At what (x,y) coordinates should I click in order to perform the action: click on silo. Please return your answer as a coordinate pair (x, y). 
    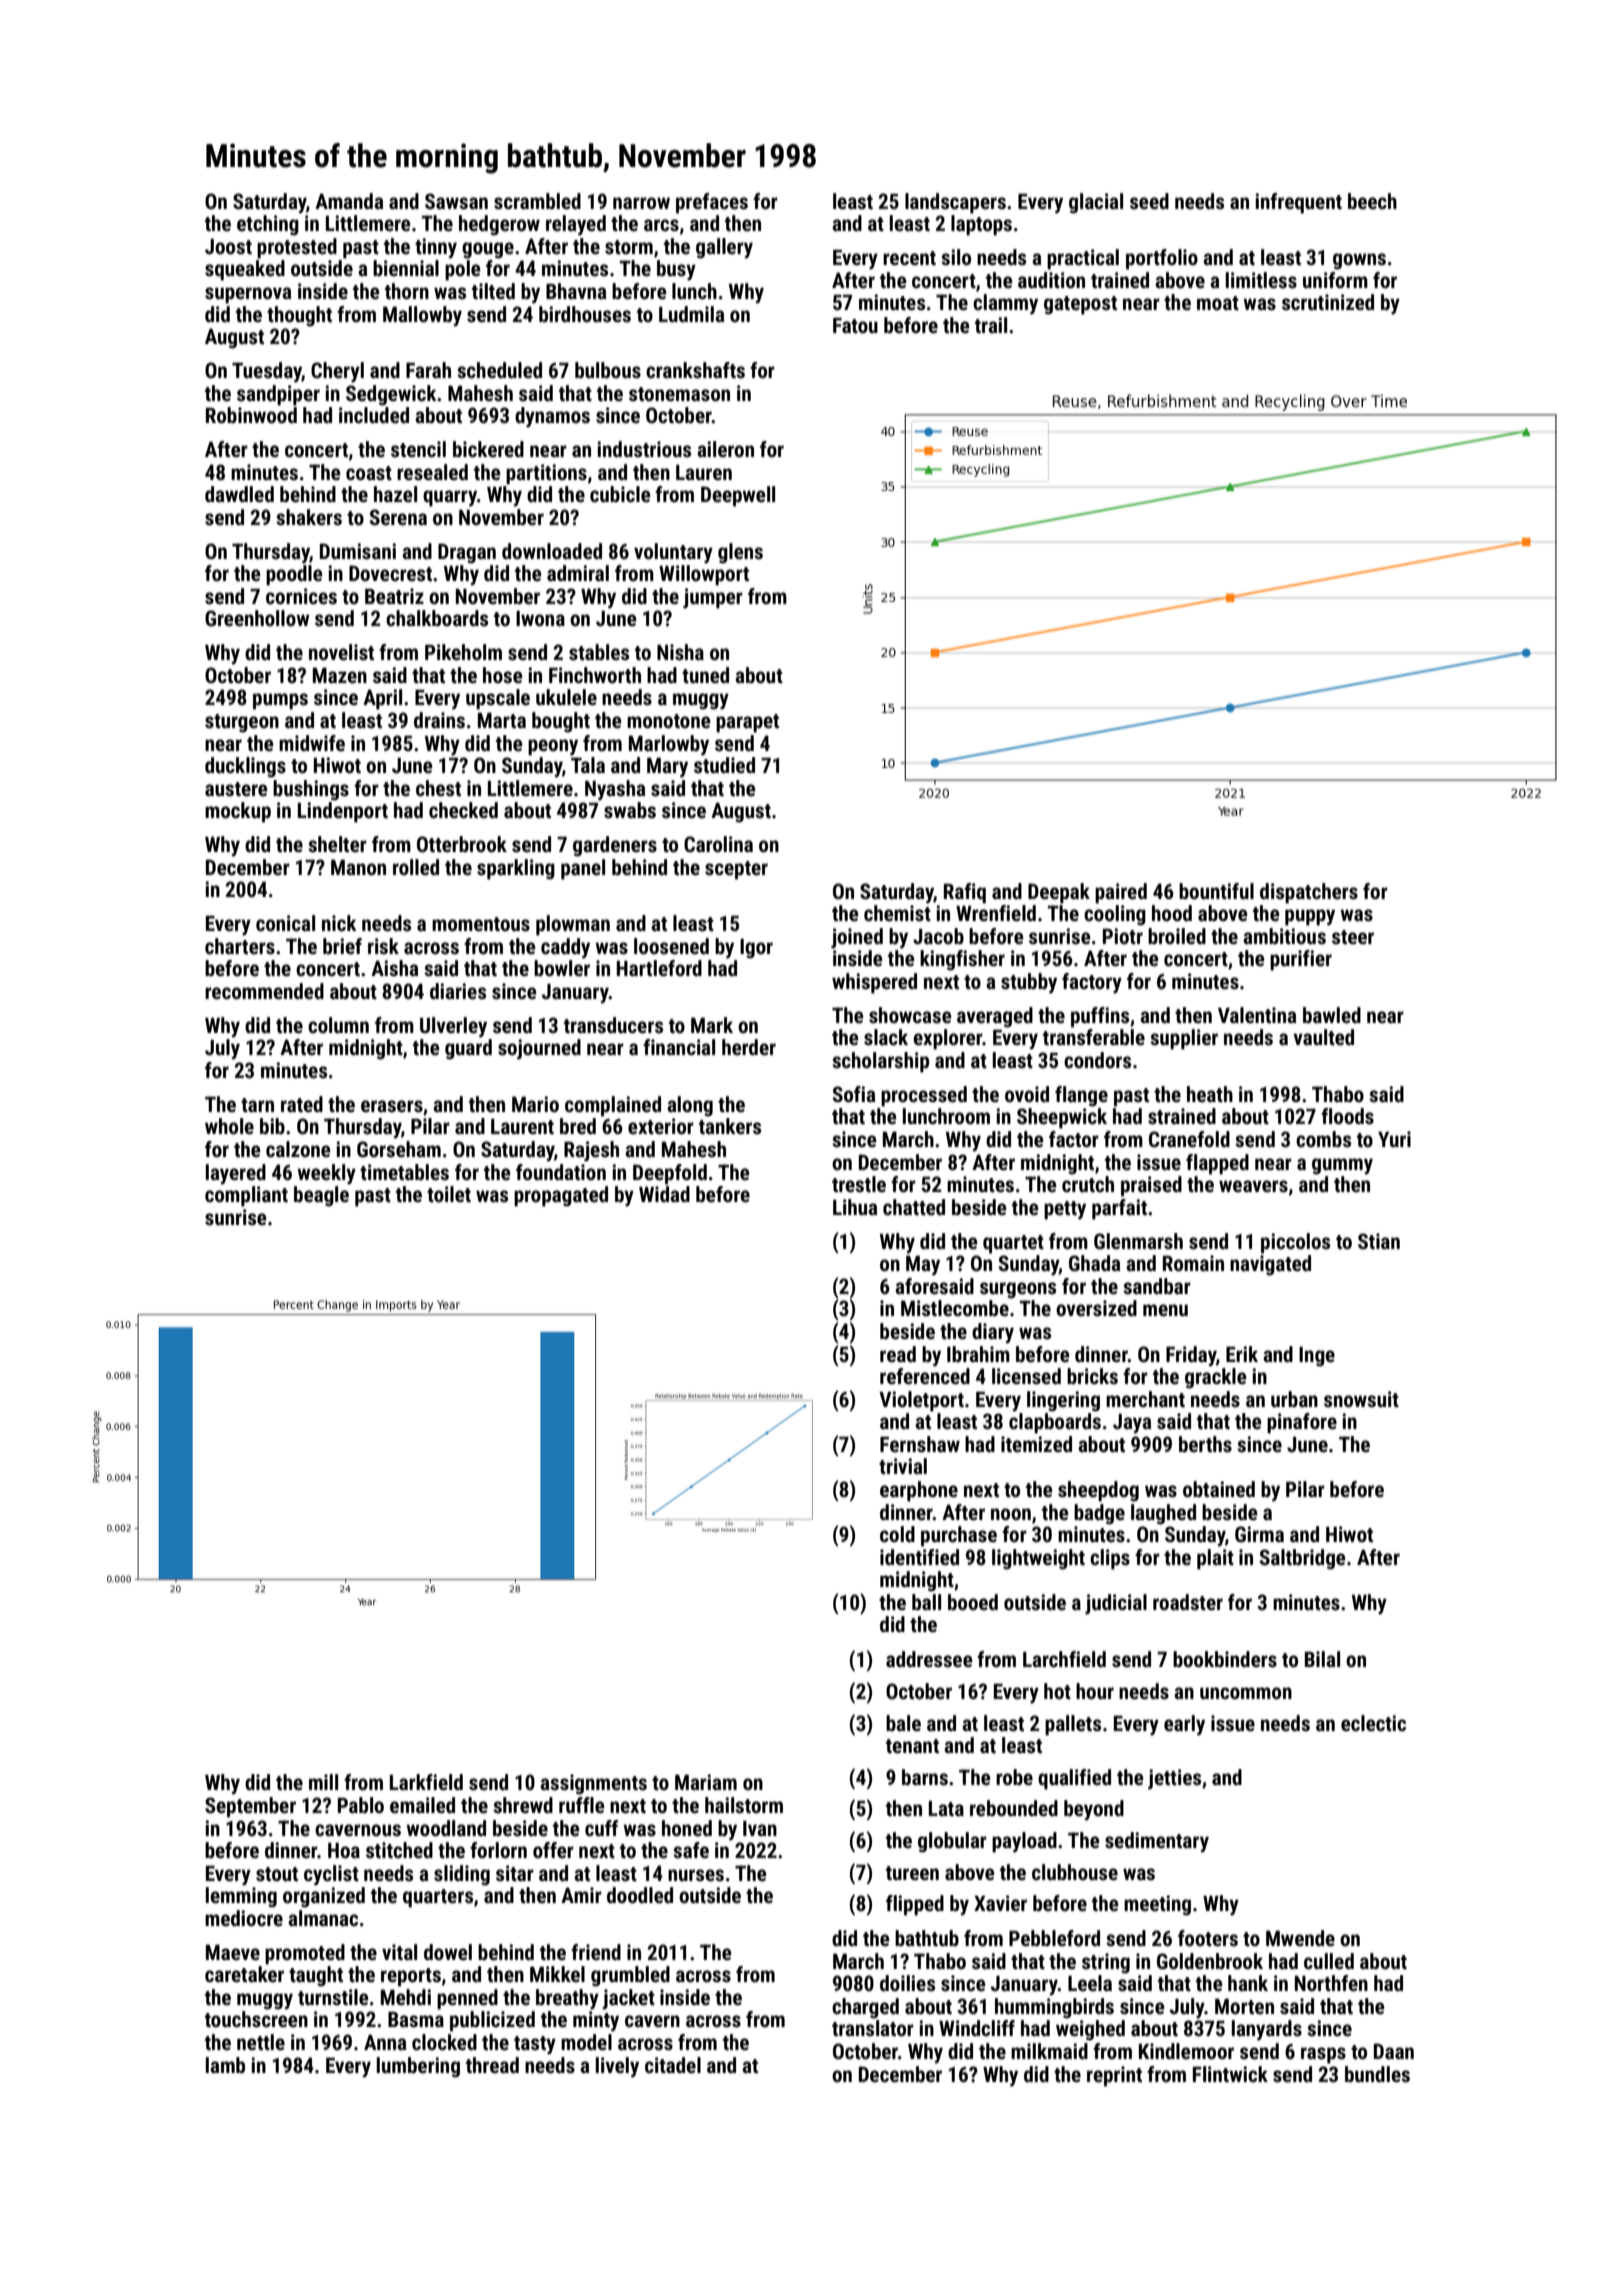
    Looking at the image, I should click on (956, 257).
